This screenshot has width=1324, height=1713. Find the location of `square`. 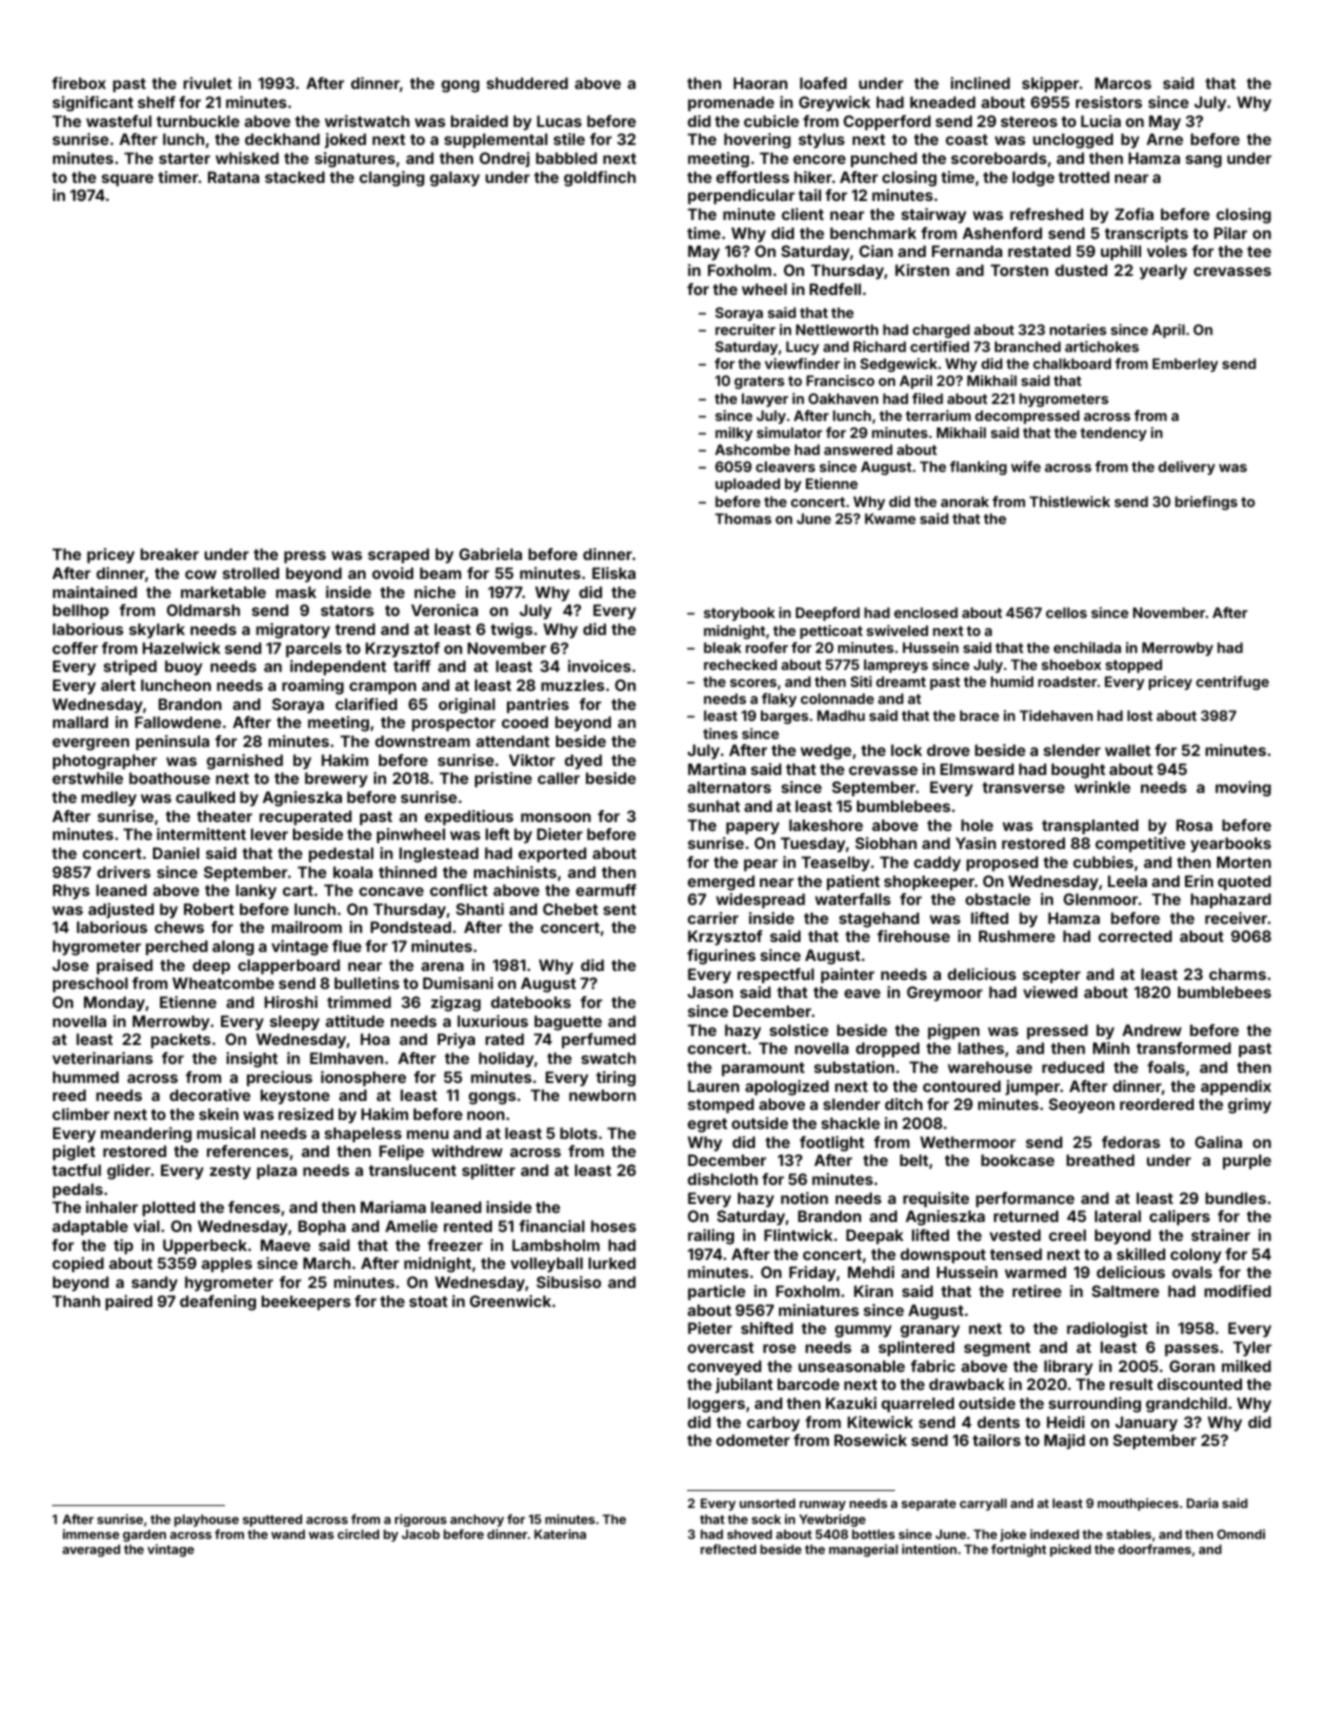

square is located at coordinates (128, 180).
